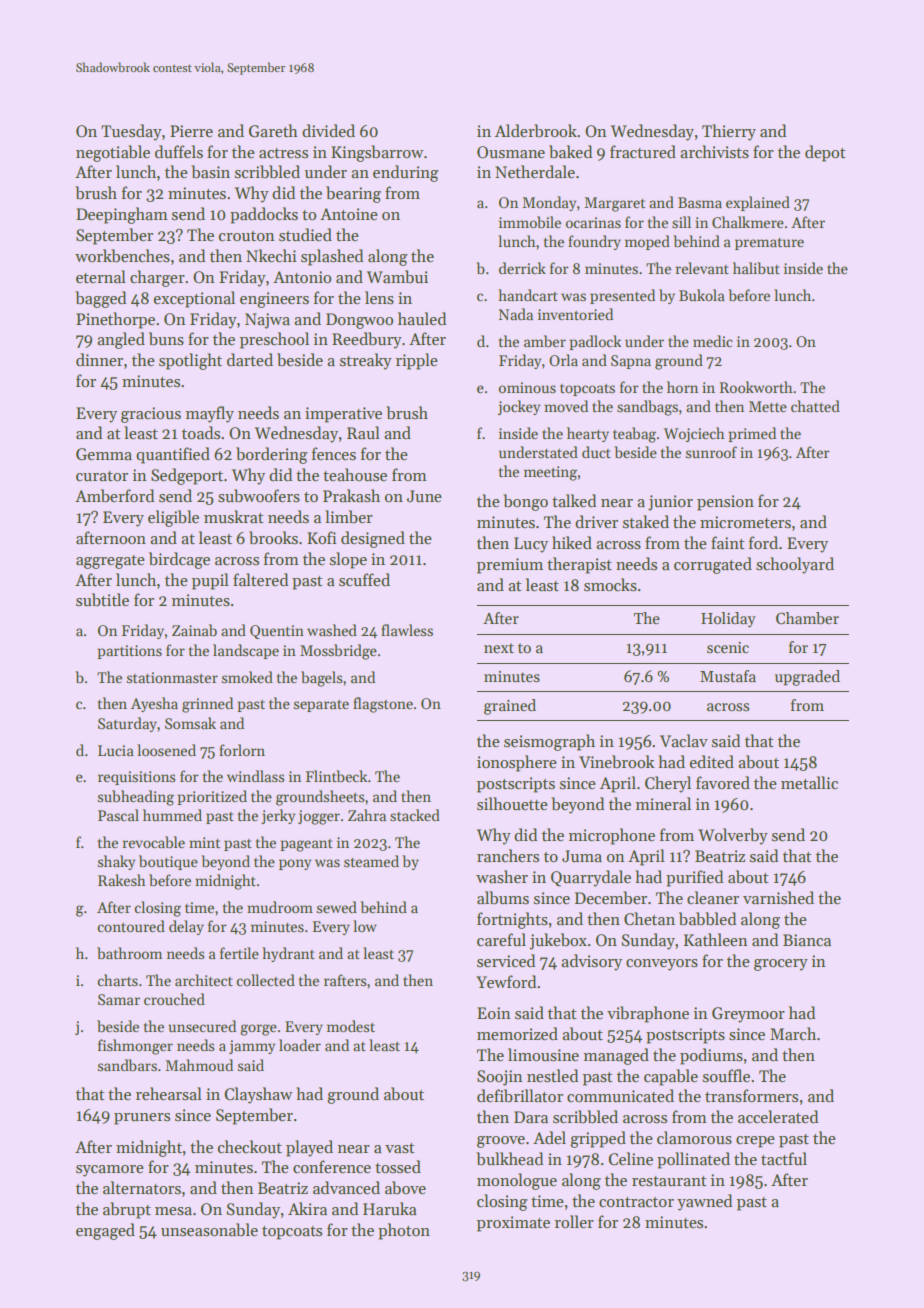 This document has width=924, height=1308. I want to click on upgraded, so click(807, 678).
